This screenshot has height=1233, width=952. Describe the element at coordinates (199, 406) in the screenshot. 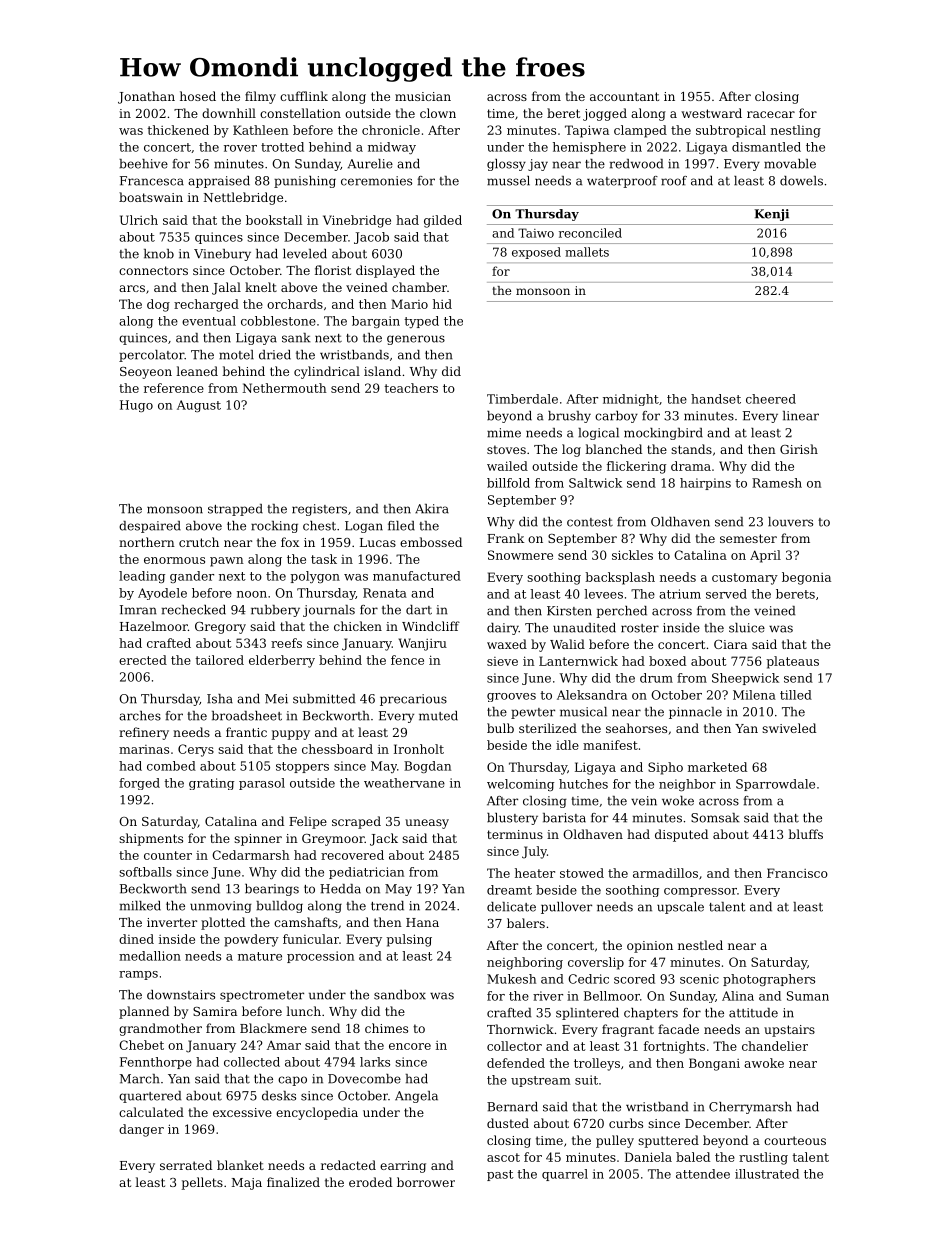

I see `August` at that location.
